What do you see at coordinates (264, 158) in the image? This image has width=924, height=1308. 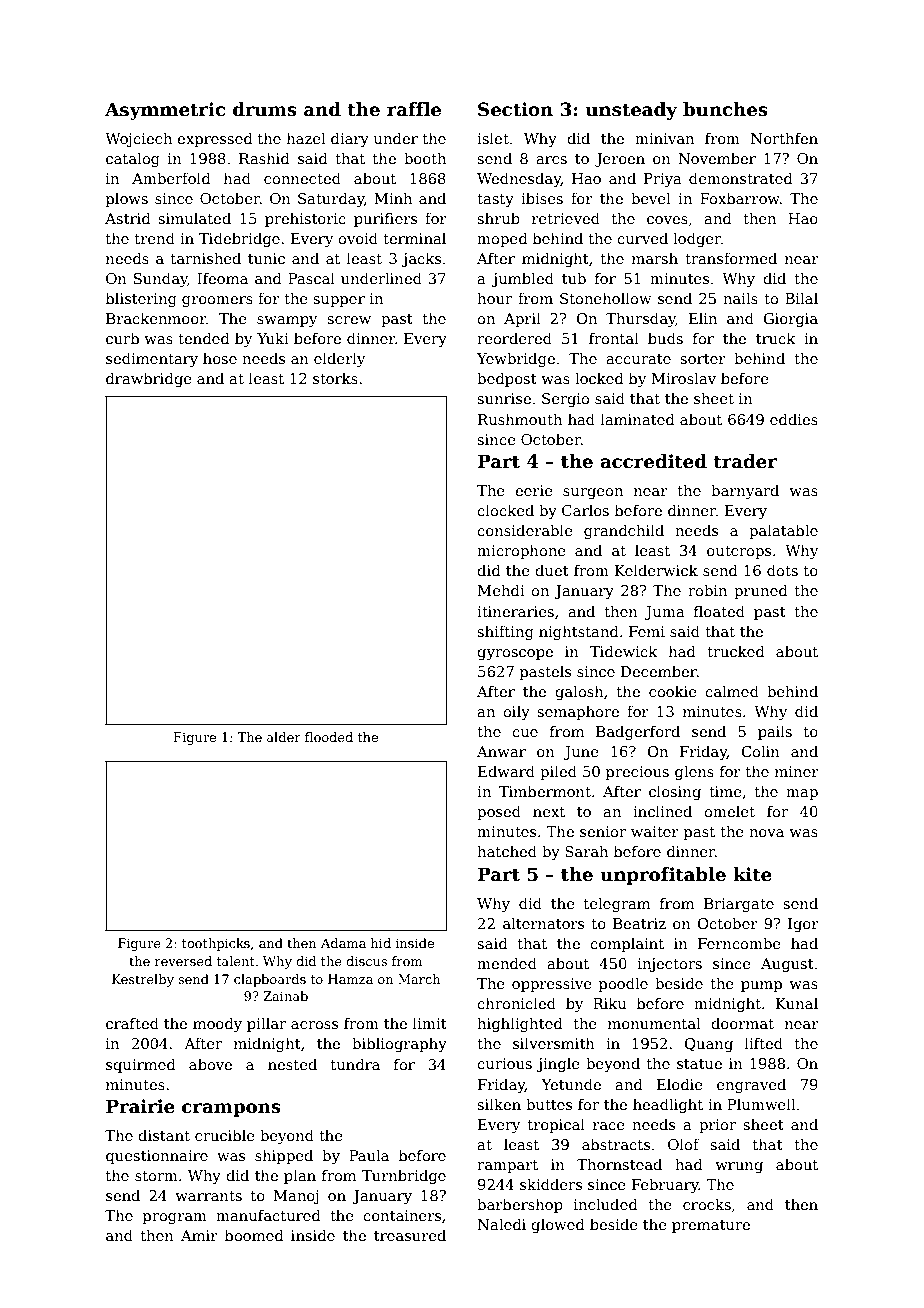 I see `Rashid` at bounding box center [264, 158].
